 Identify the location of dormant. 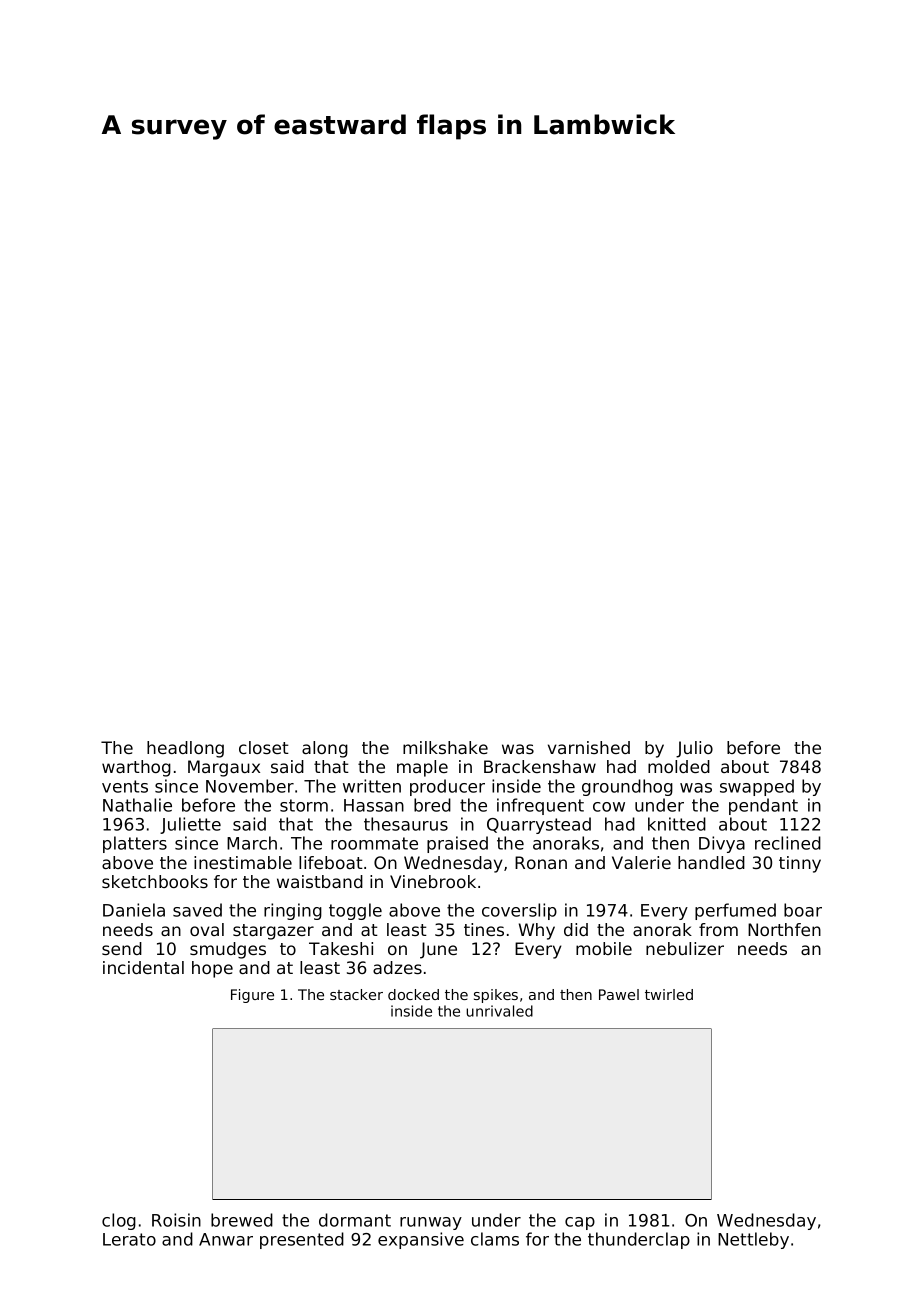
(355, 1220).
